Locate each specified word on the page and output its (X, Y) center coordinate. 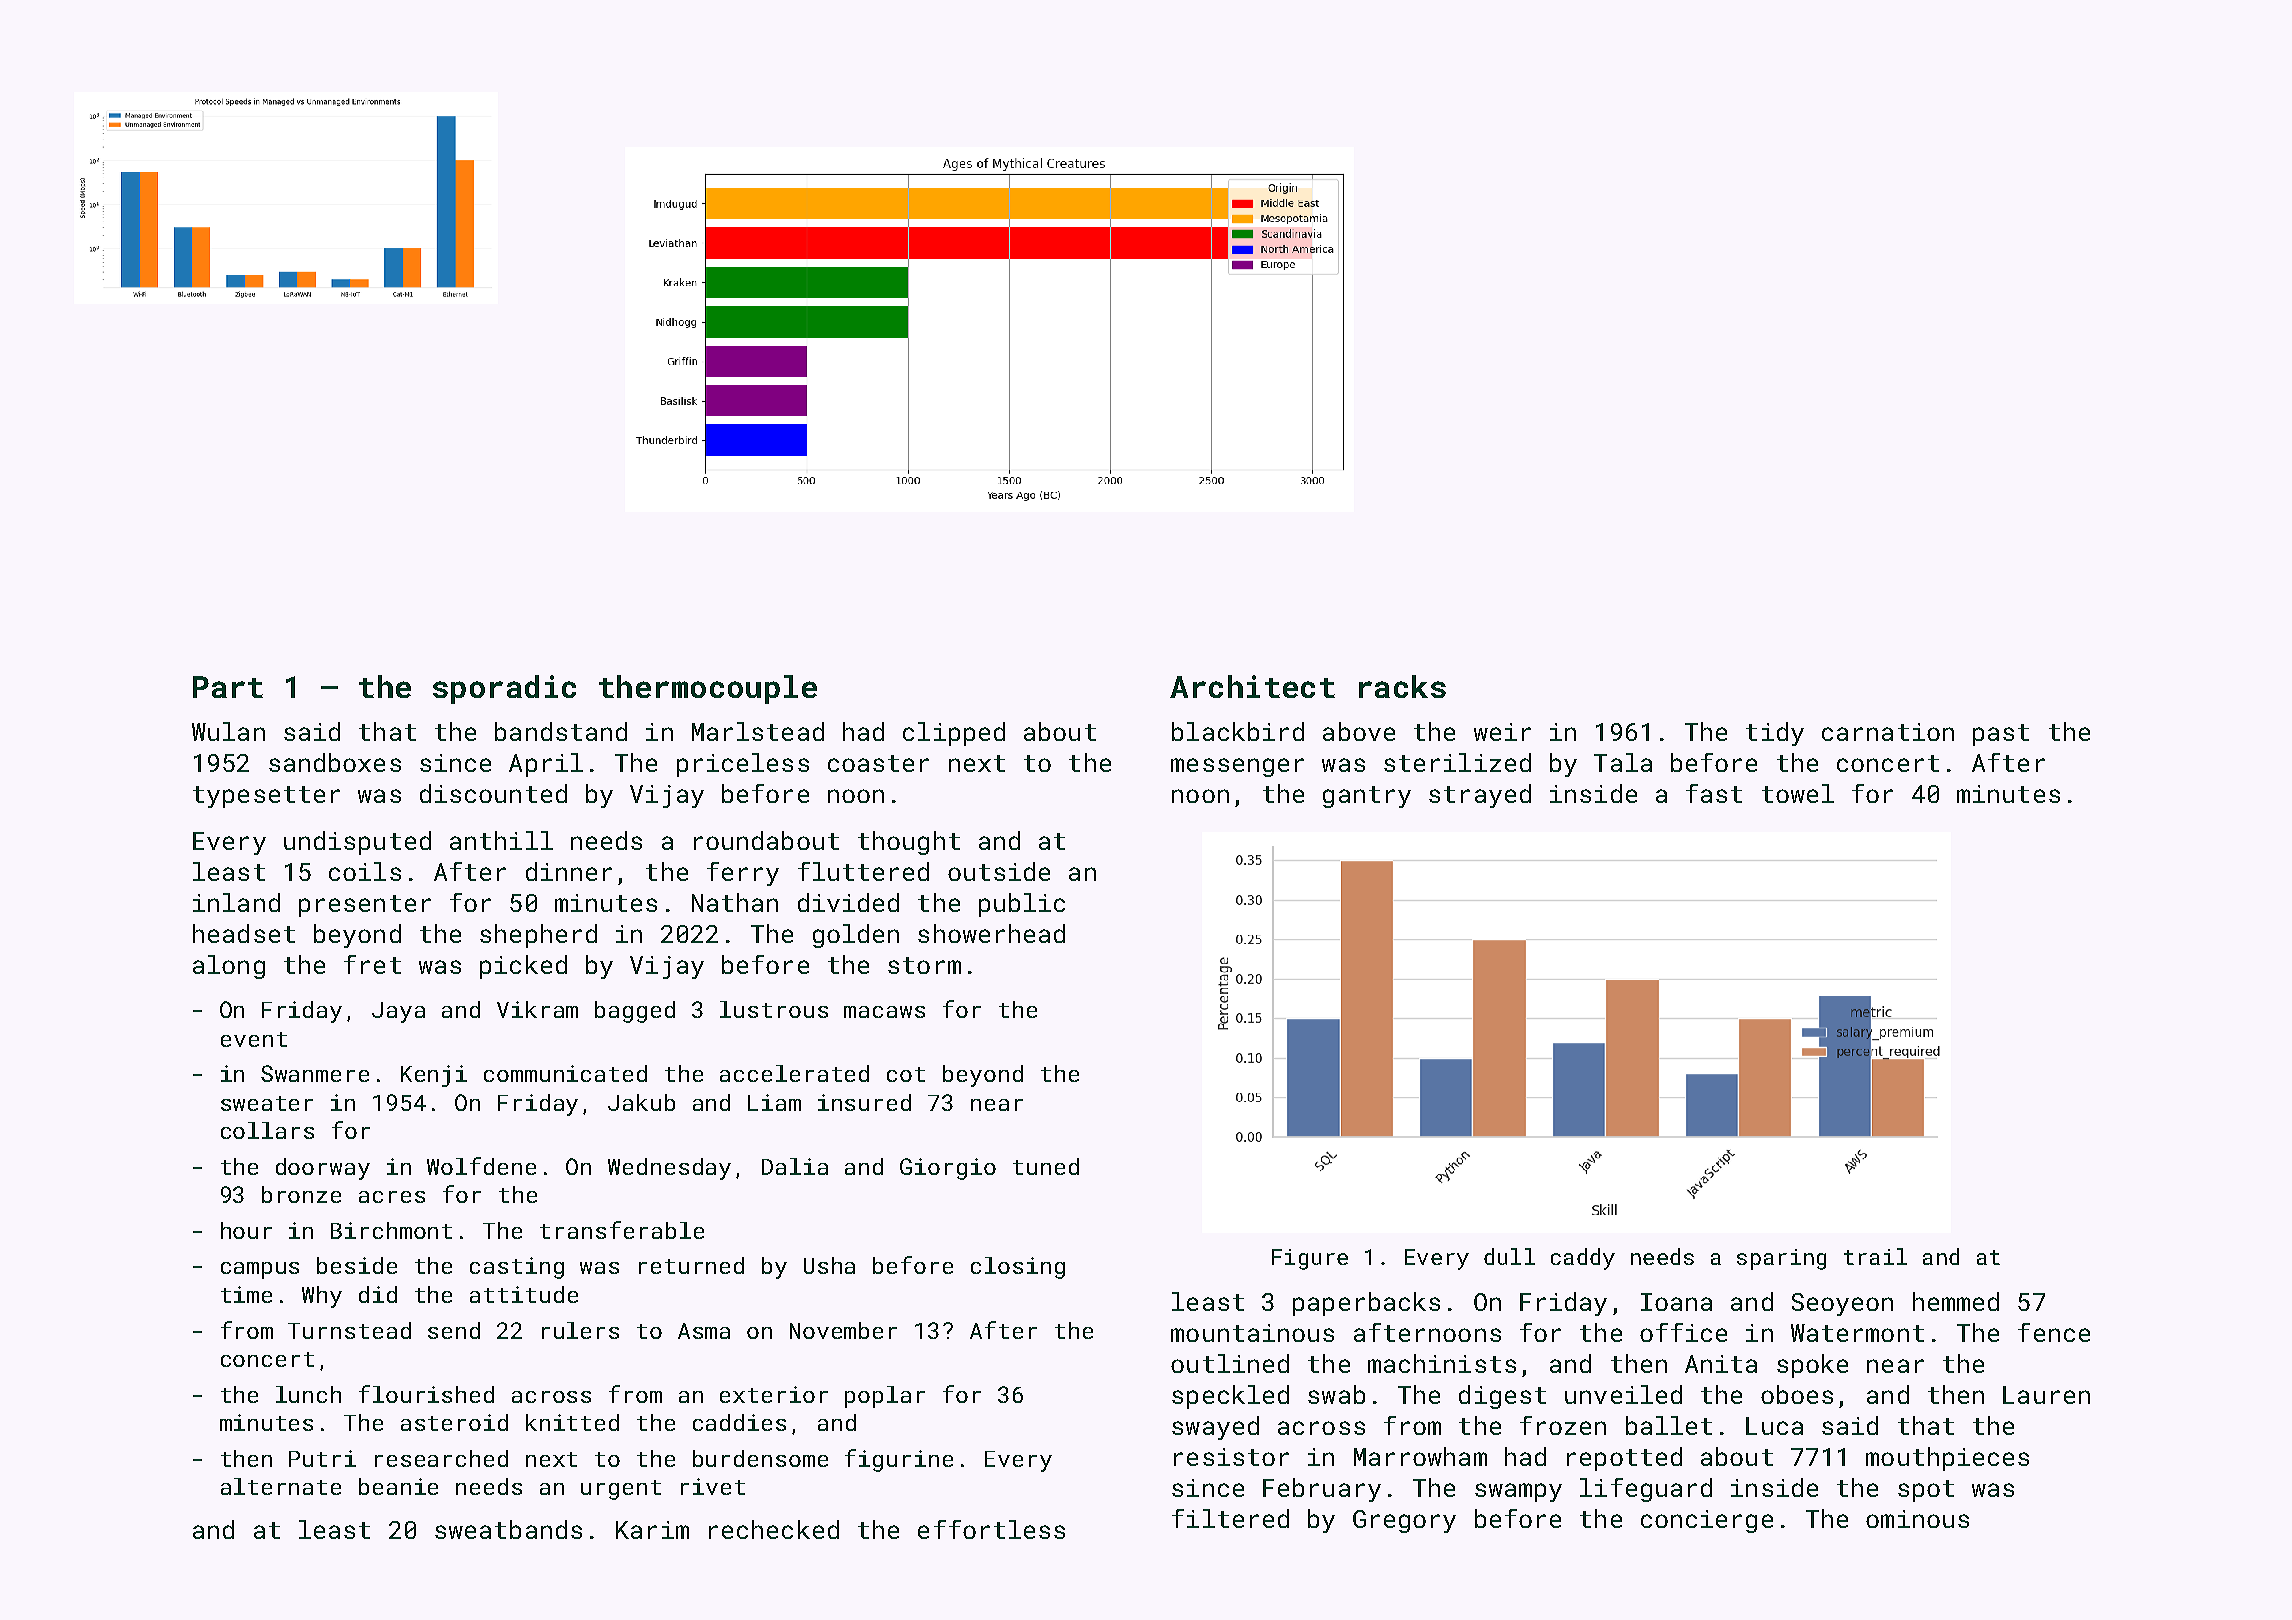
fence (2054, 1332)
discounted (493, 793)
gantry (1367, 797)
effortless (991, 1529)
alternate (281, 1486)
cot (906, 1074)
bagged (635, 1012)
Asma (704, 1331)
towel (1798, 793)
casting (517, 1268)
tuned (1046, 1166)
